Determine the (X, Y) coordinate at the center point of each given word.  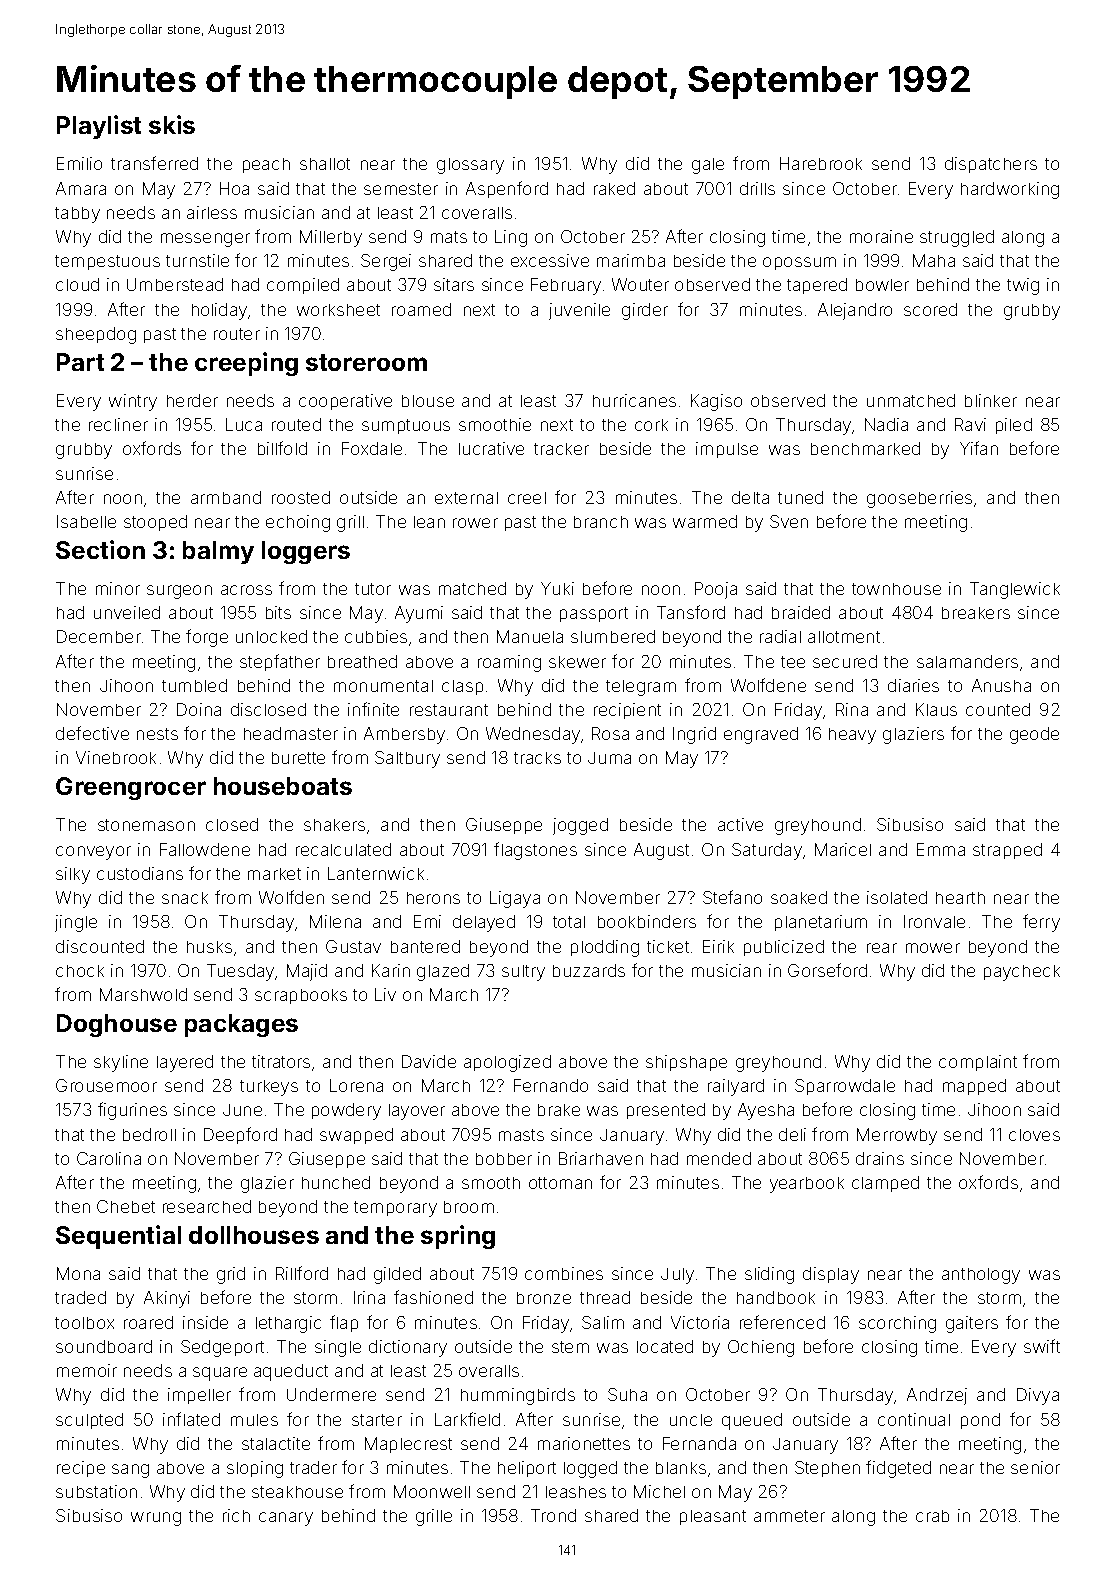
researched (207, 1206)
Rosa (610, 733)
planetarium (821, 923)
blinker (991, 400)
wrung (156, 1519)
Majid (307, 972)
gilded (397, 1275)
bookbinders (647, 921)
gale (708, 166)
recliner (118, 424)
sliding (769, 1275)
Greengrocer (131, 788)
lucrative (491, 448)
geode (1034, 735)
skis (172, 124)
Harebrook (821, 163)
